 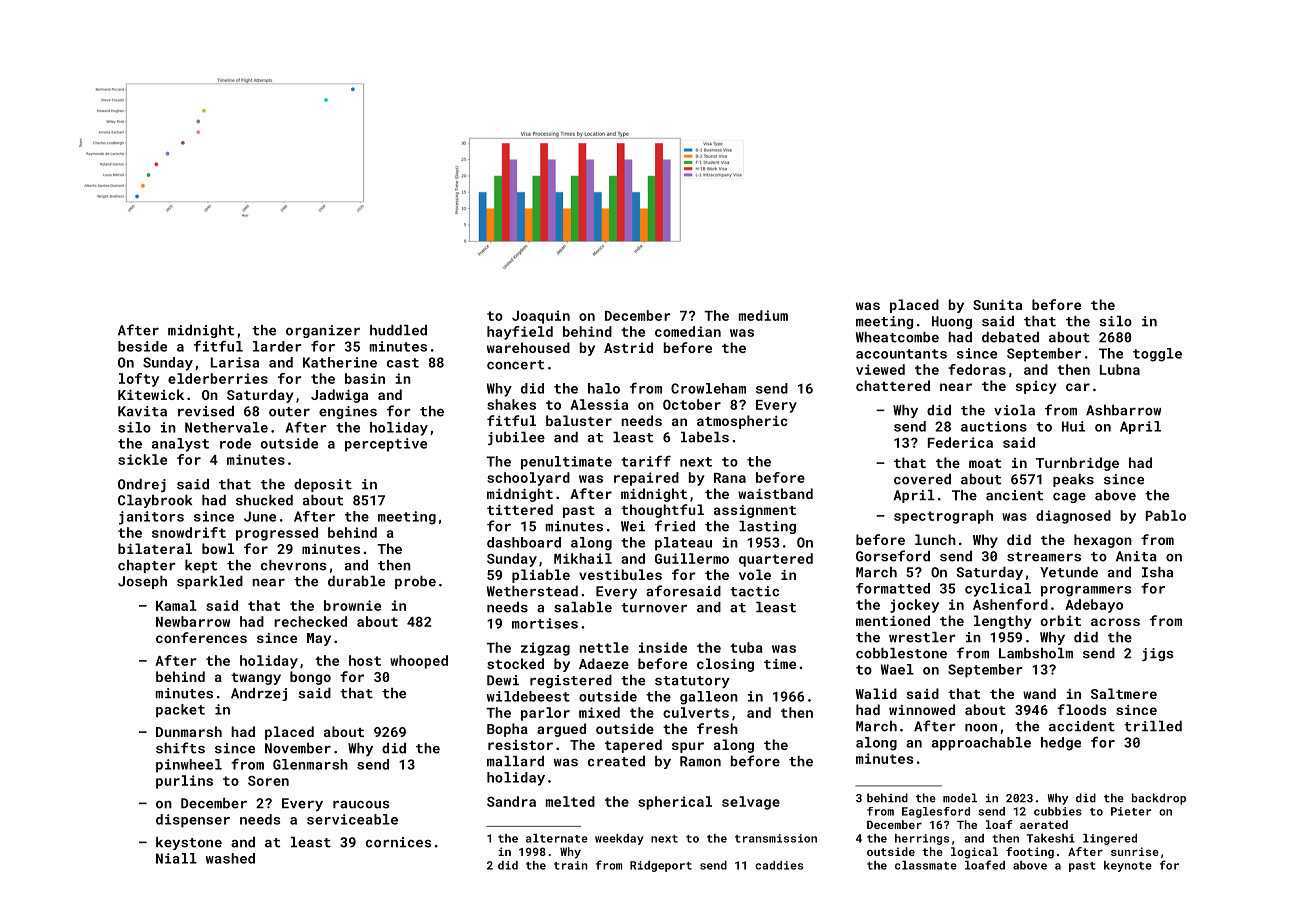 What do you see at coordinates (901, 354) in the page?
I see `accountants` at bounding box center [901, 354].
